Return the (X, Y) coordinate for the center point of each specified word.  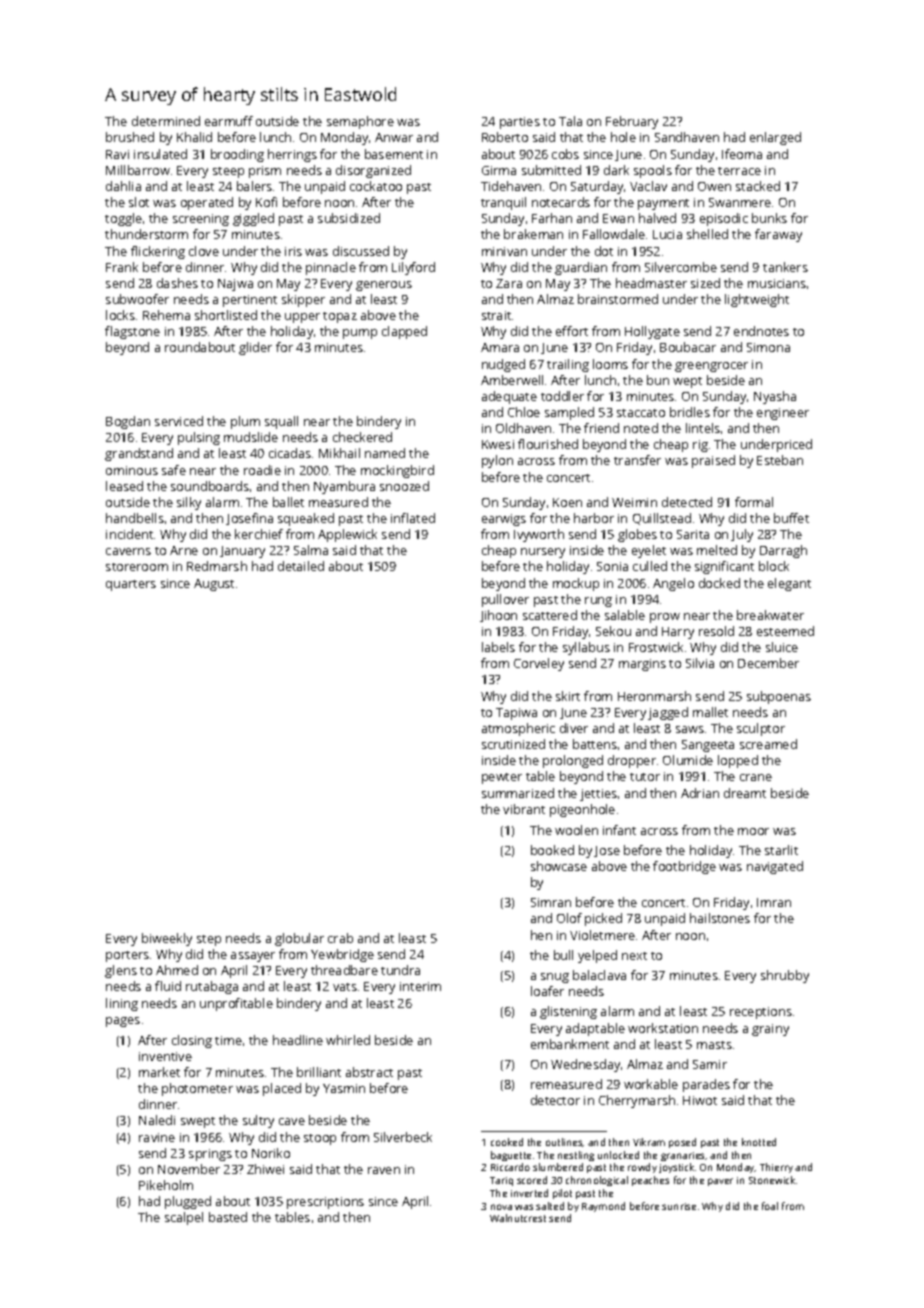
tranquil (503, 203)
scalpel (184, 1218)
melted (717, 550)
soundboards (210, 486)
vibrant (524, 809)
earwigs (504, 520)
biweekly (167, 939)
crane (756, 777)
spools (653, 171)
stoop (320, 1139)
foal (770, 1206)
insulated (160, 154)
